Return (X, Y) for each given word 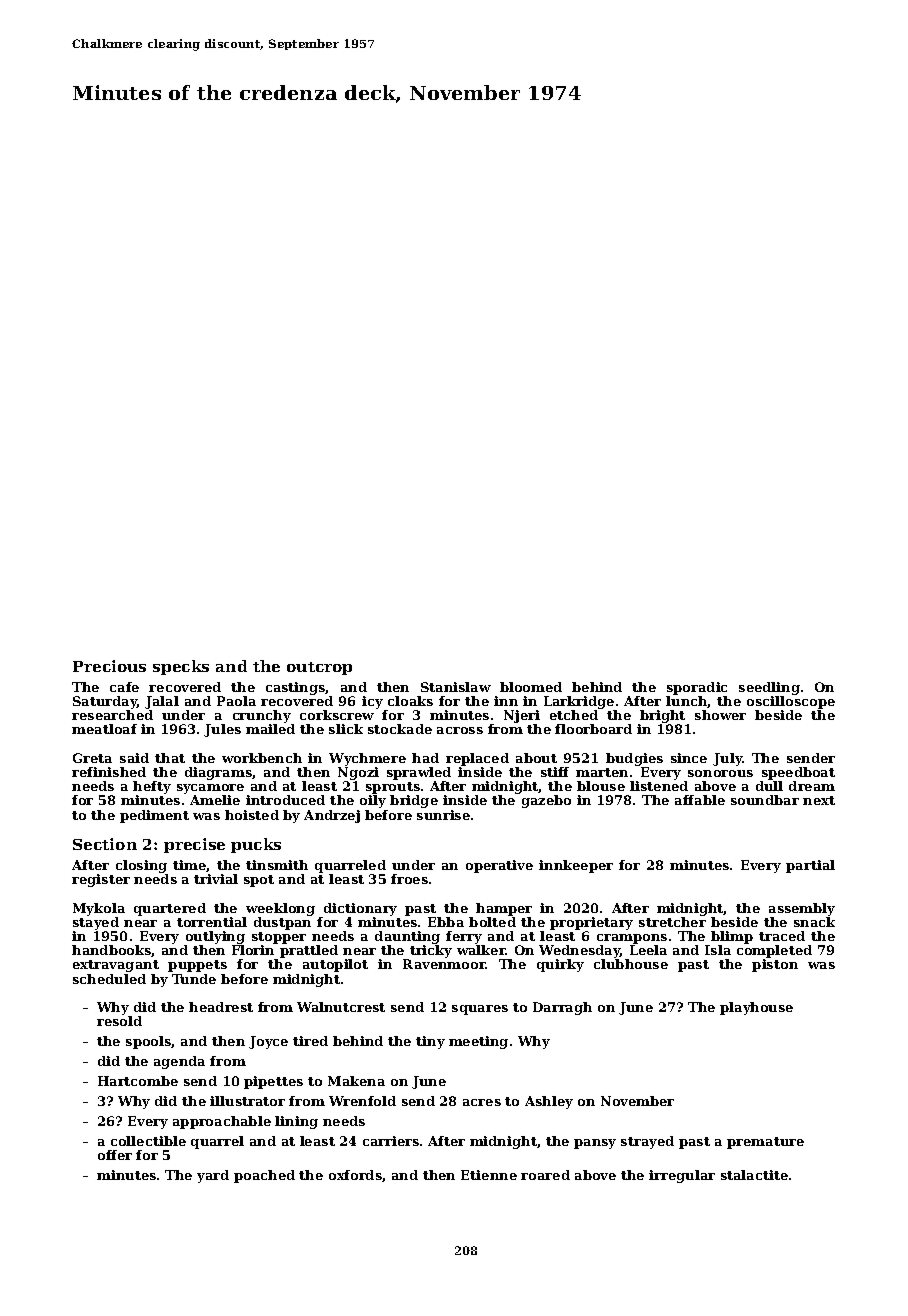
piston (775, 965)
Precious (109, 666)
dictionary (360, 909)
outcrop (319, 668)
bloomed (531, 687)
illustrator (247, 1101)
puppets (197, 966)
